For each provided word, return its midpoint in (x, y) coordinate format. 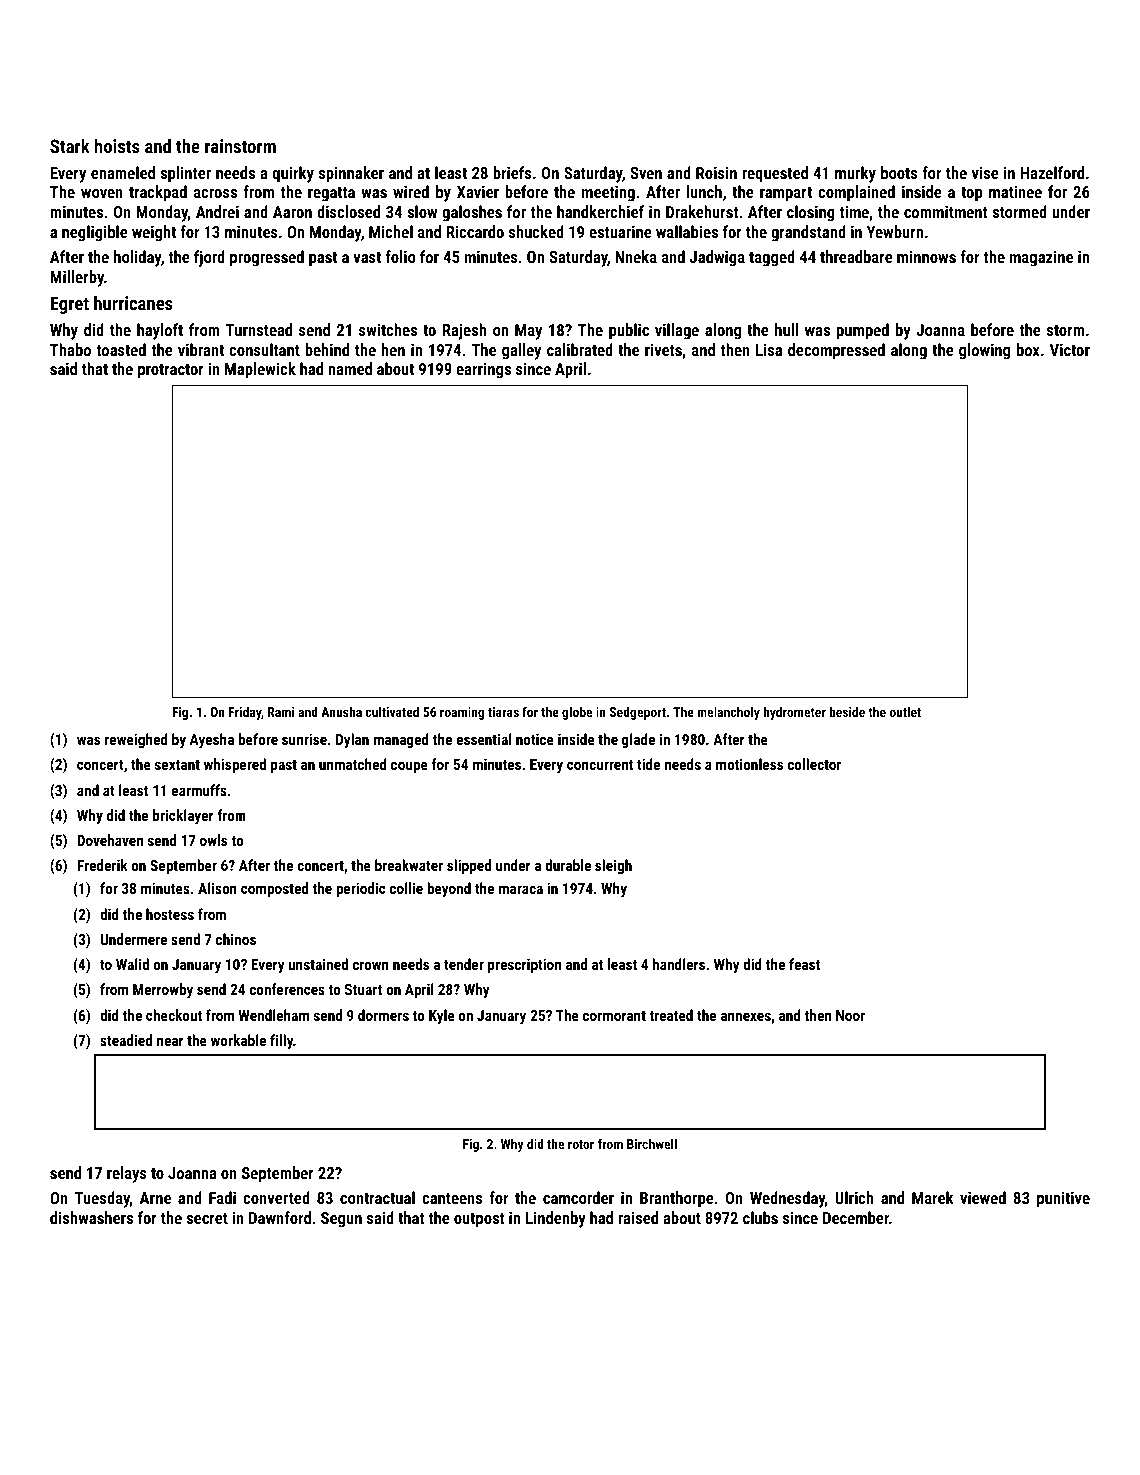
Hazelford (1052, 172)
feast (804, 964)
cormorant (614, 1016)
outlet (905, 711)
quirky (293, 174)
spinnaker (351, 174)
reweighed (136, 740)
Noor (850, 1015)
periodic (361, 889)
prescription (524, 965)
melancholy (728, 713)
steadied (126, 1040)
